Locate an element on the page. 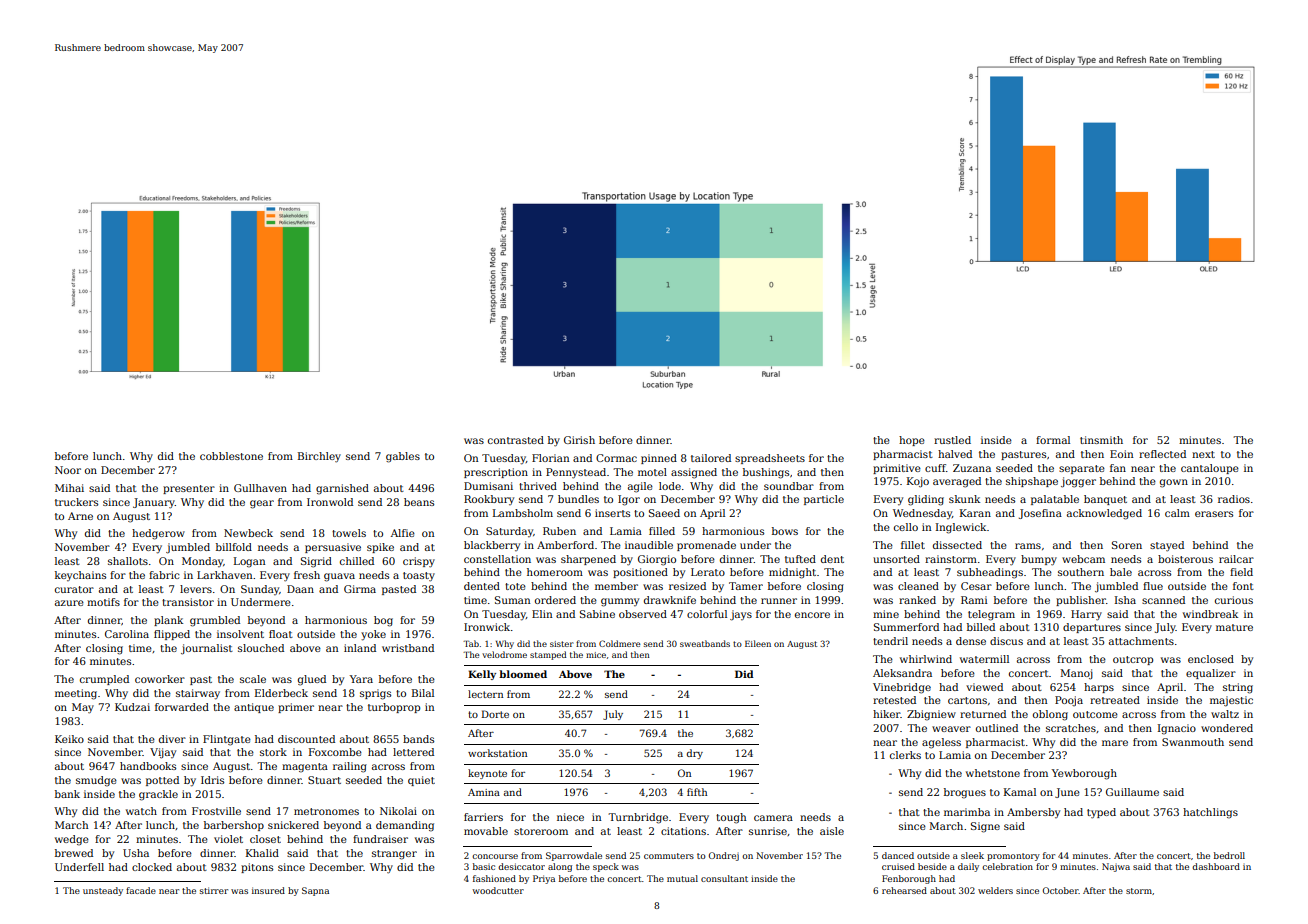 The height and width of the image is (924, 1308). next is located at coordinates (1203, 454).
